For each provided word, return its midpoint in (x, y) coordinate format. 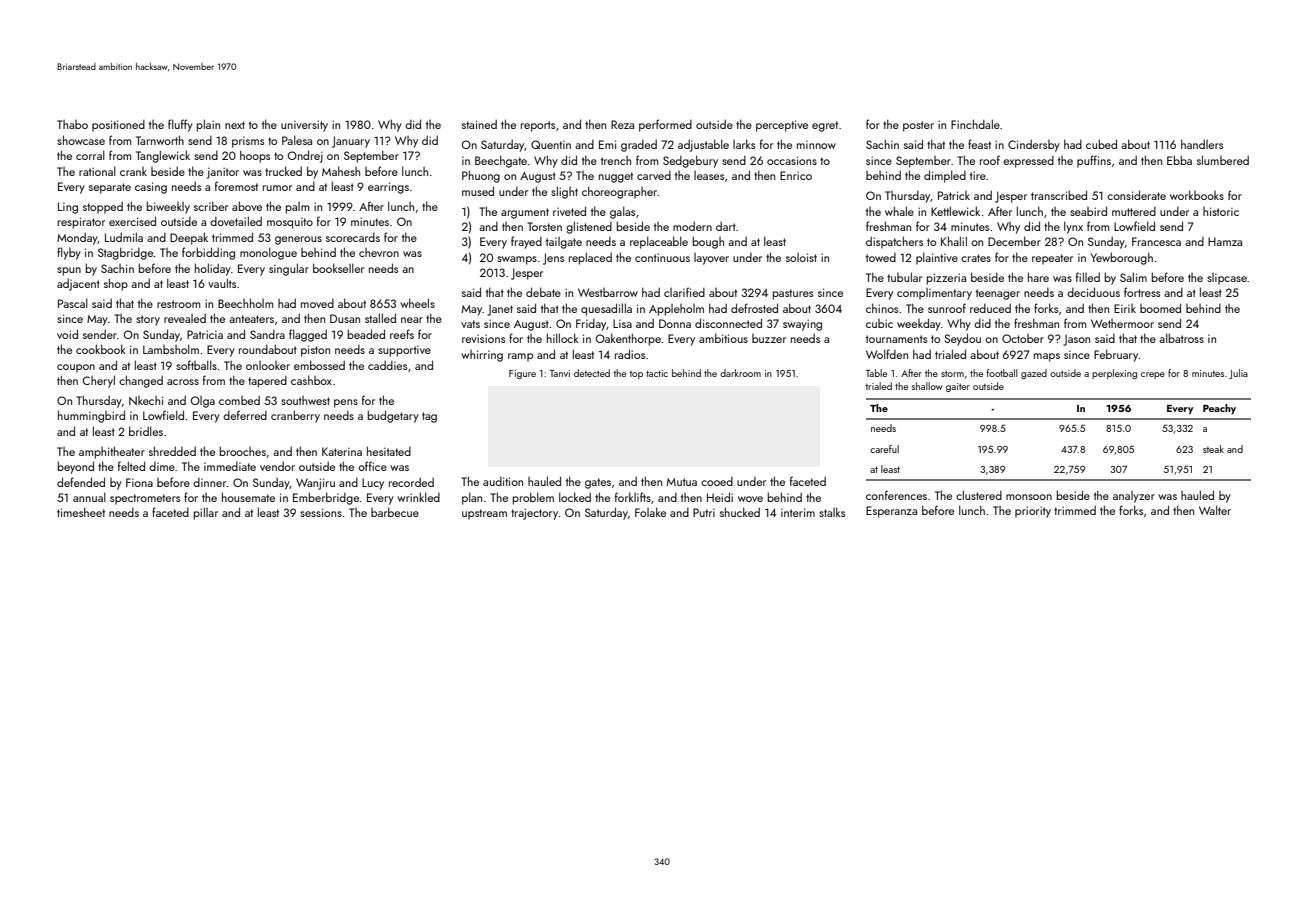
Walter (1215, 510)
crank (133, 171)
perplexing (1114, 374)
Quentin (551, 144)
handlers (1202, 144)
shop (116, 284)
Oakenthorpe (628, 339)
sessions (321, 512)
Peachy (1219, 409)
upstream (484, 514)
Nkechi (146, 400)
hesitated (389, 451)
